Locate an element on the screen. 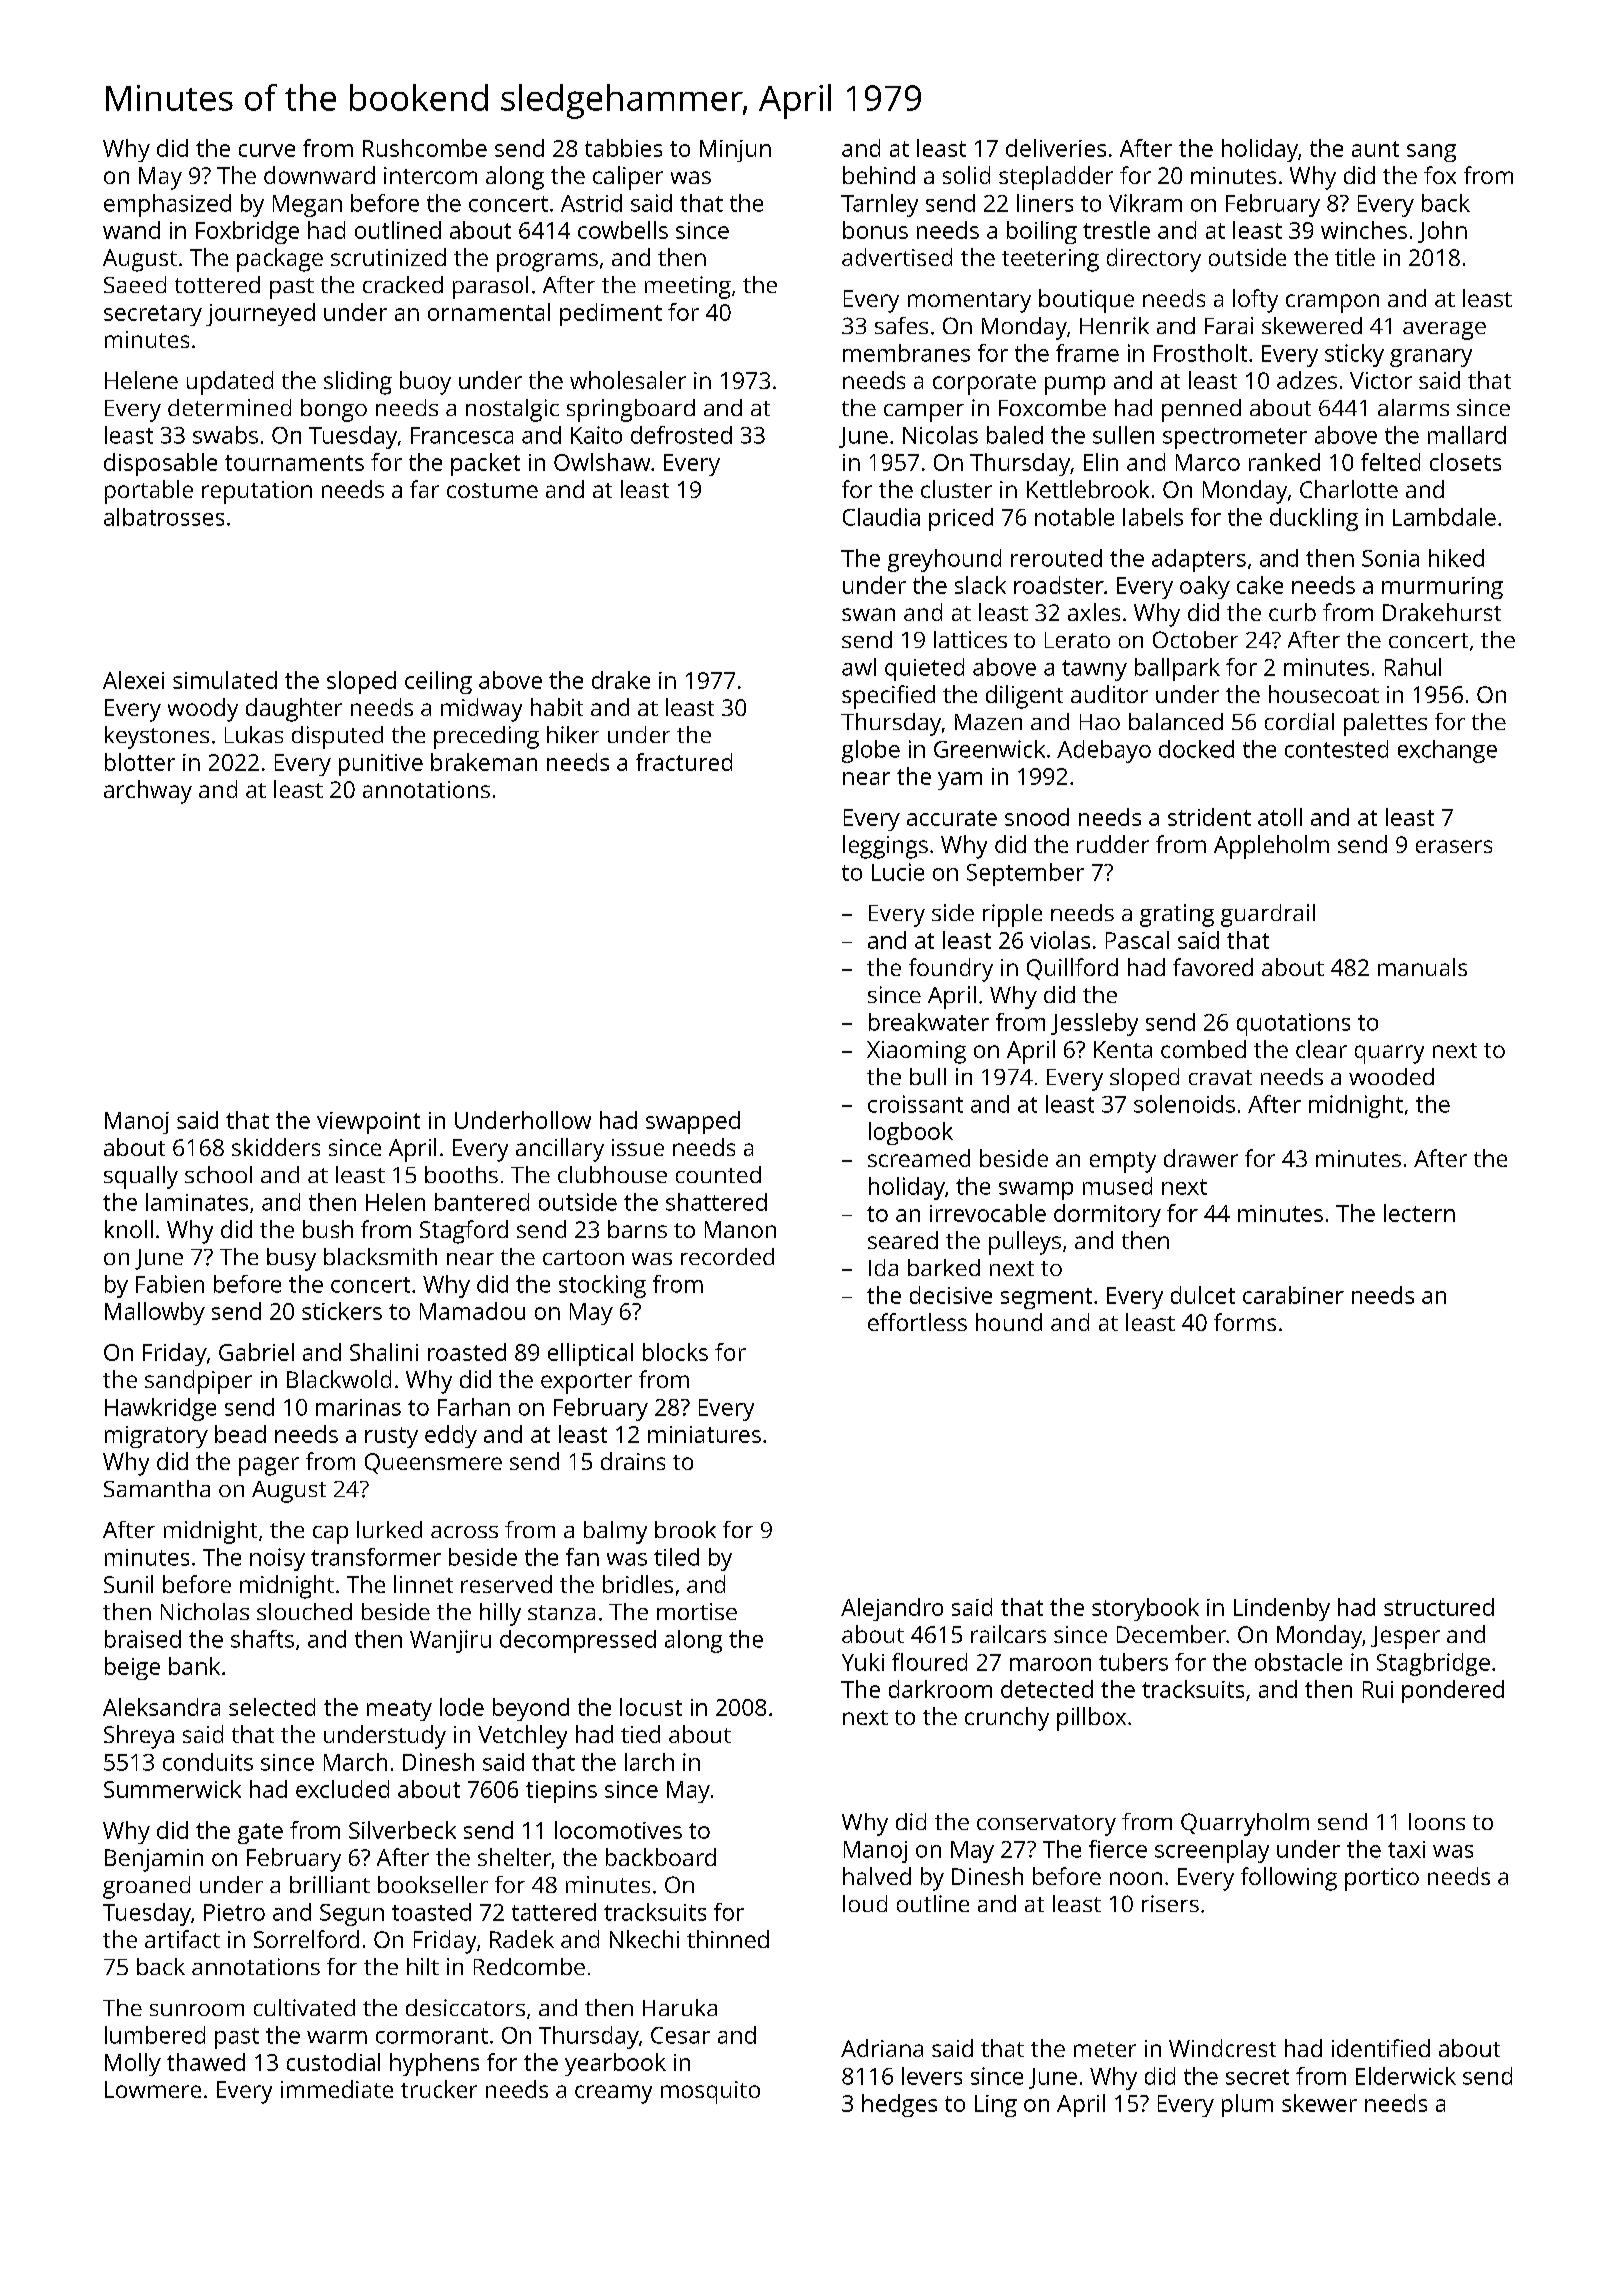  archway is located at coordinates (148, 792).
